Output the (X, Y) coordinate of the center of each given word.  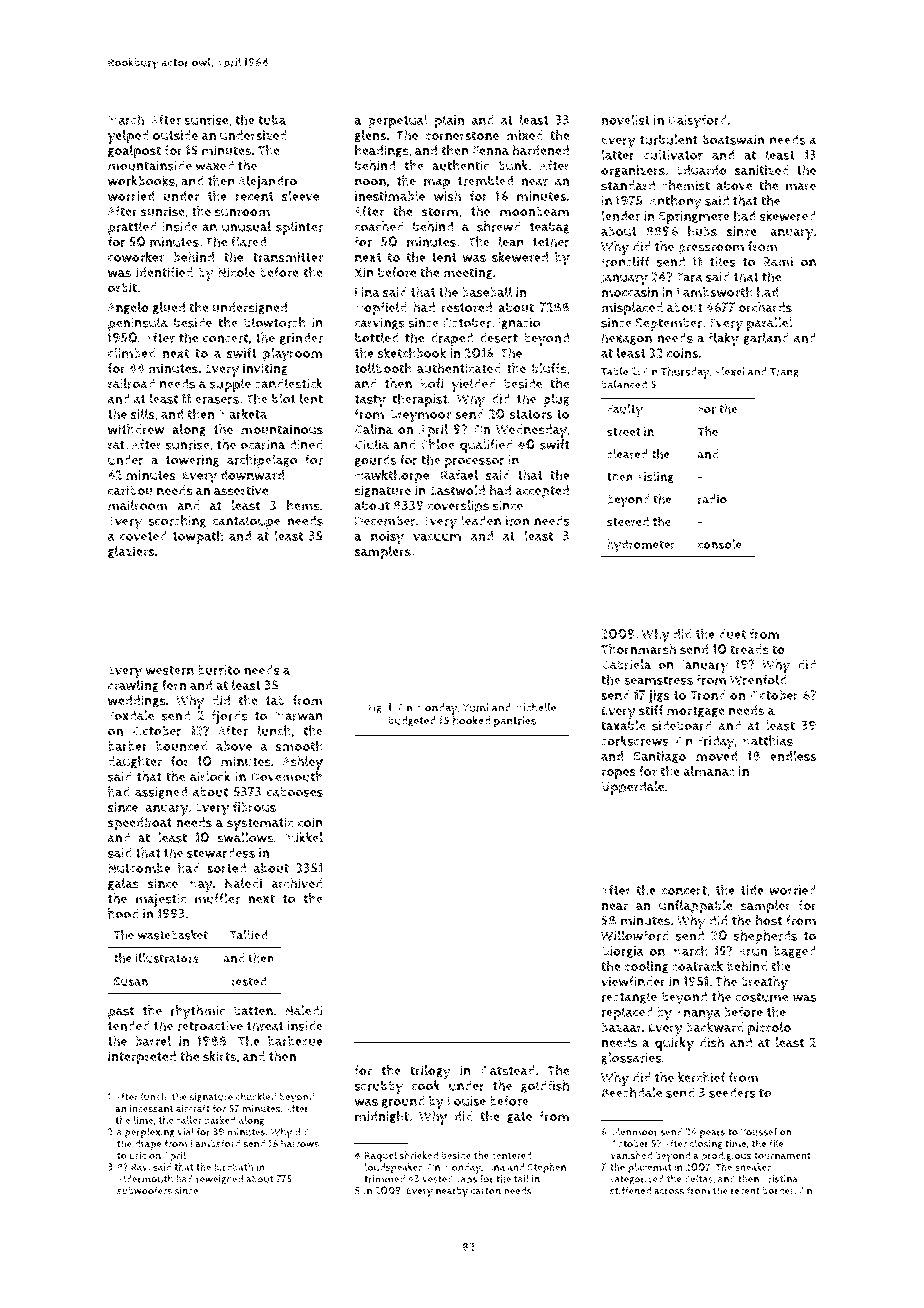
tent (444, 257)
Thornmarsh (638, 649)
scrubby (378, 1088)
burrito (219, 670)
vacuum (437, 537)
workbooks (141, 180)
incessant (151, 1108)
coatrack (697, 966)
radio (712, 499)
